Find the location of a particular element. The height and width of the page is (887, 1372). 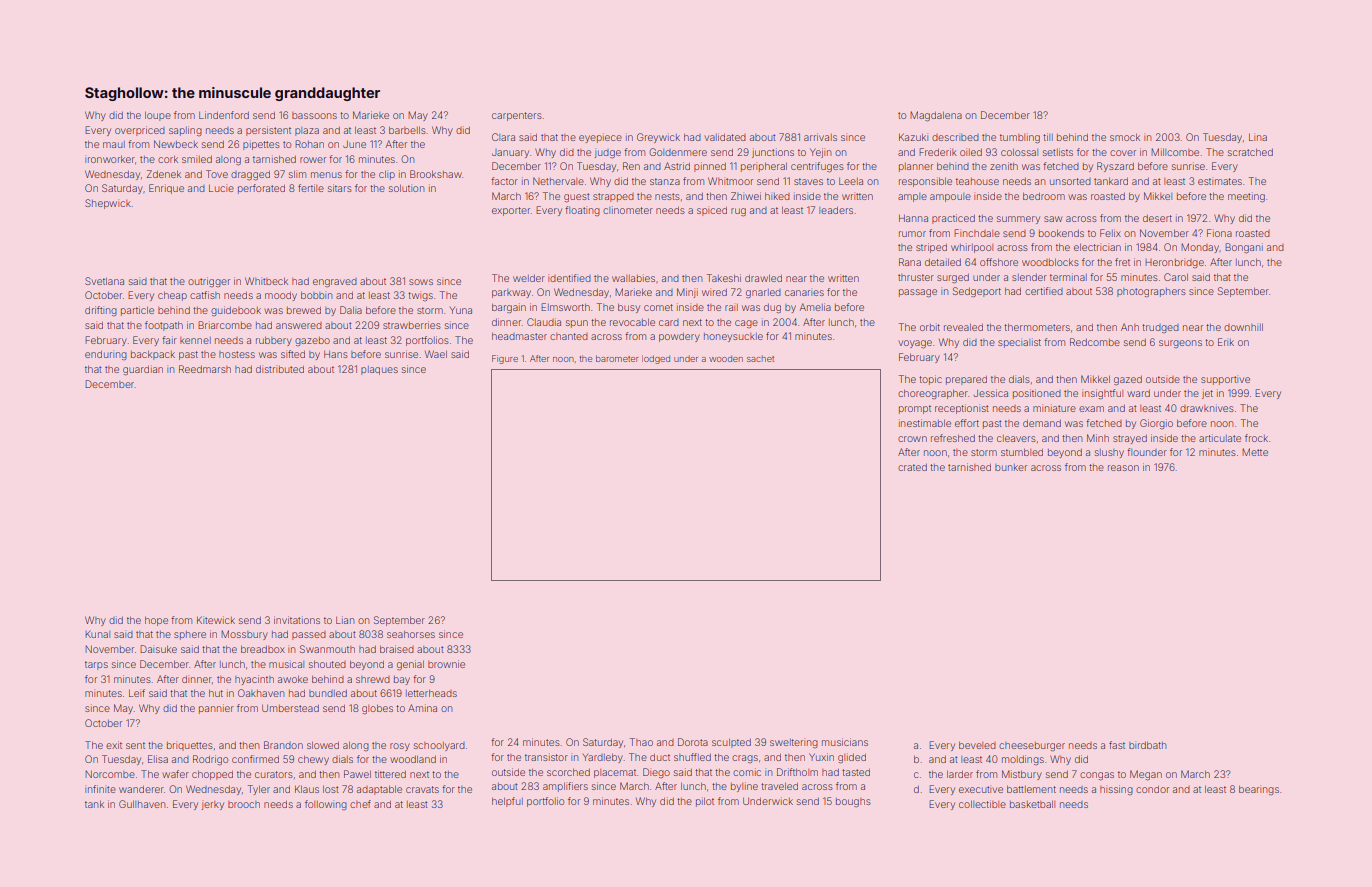

Thao is located at coordinates (641, 742).
